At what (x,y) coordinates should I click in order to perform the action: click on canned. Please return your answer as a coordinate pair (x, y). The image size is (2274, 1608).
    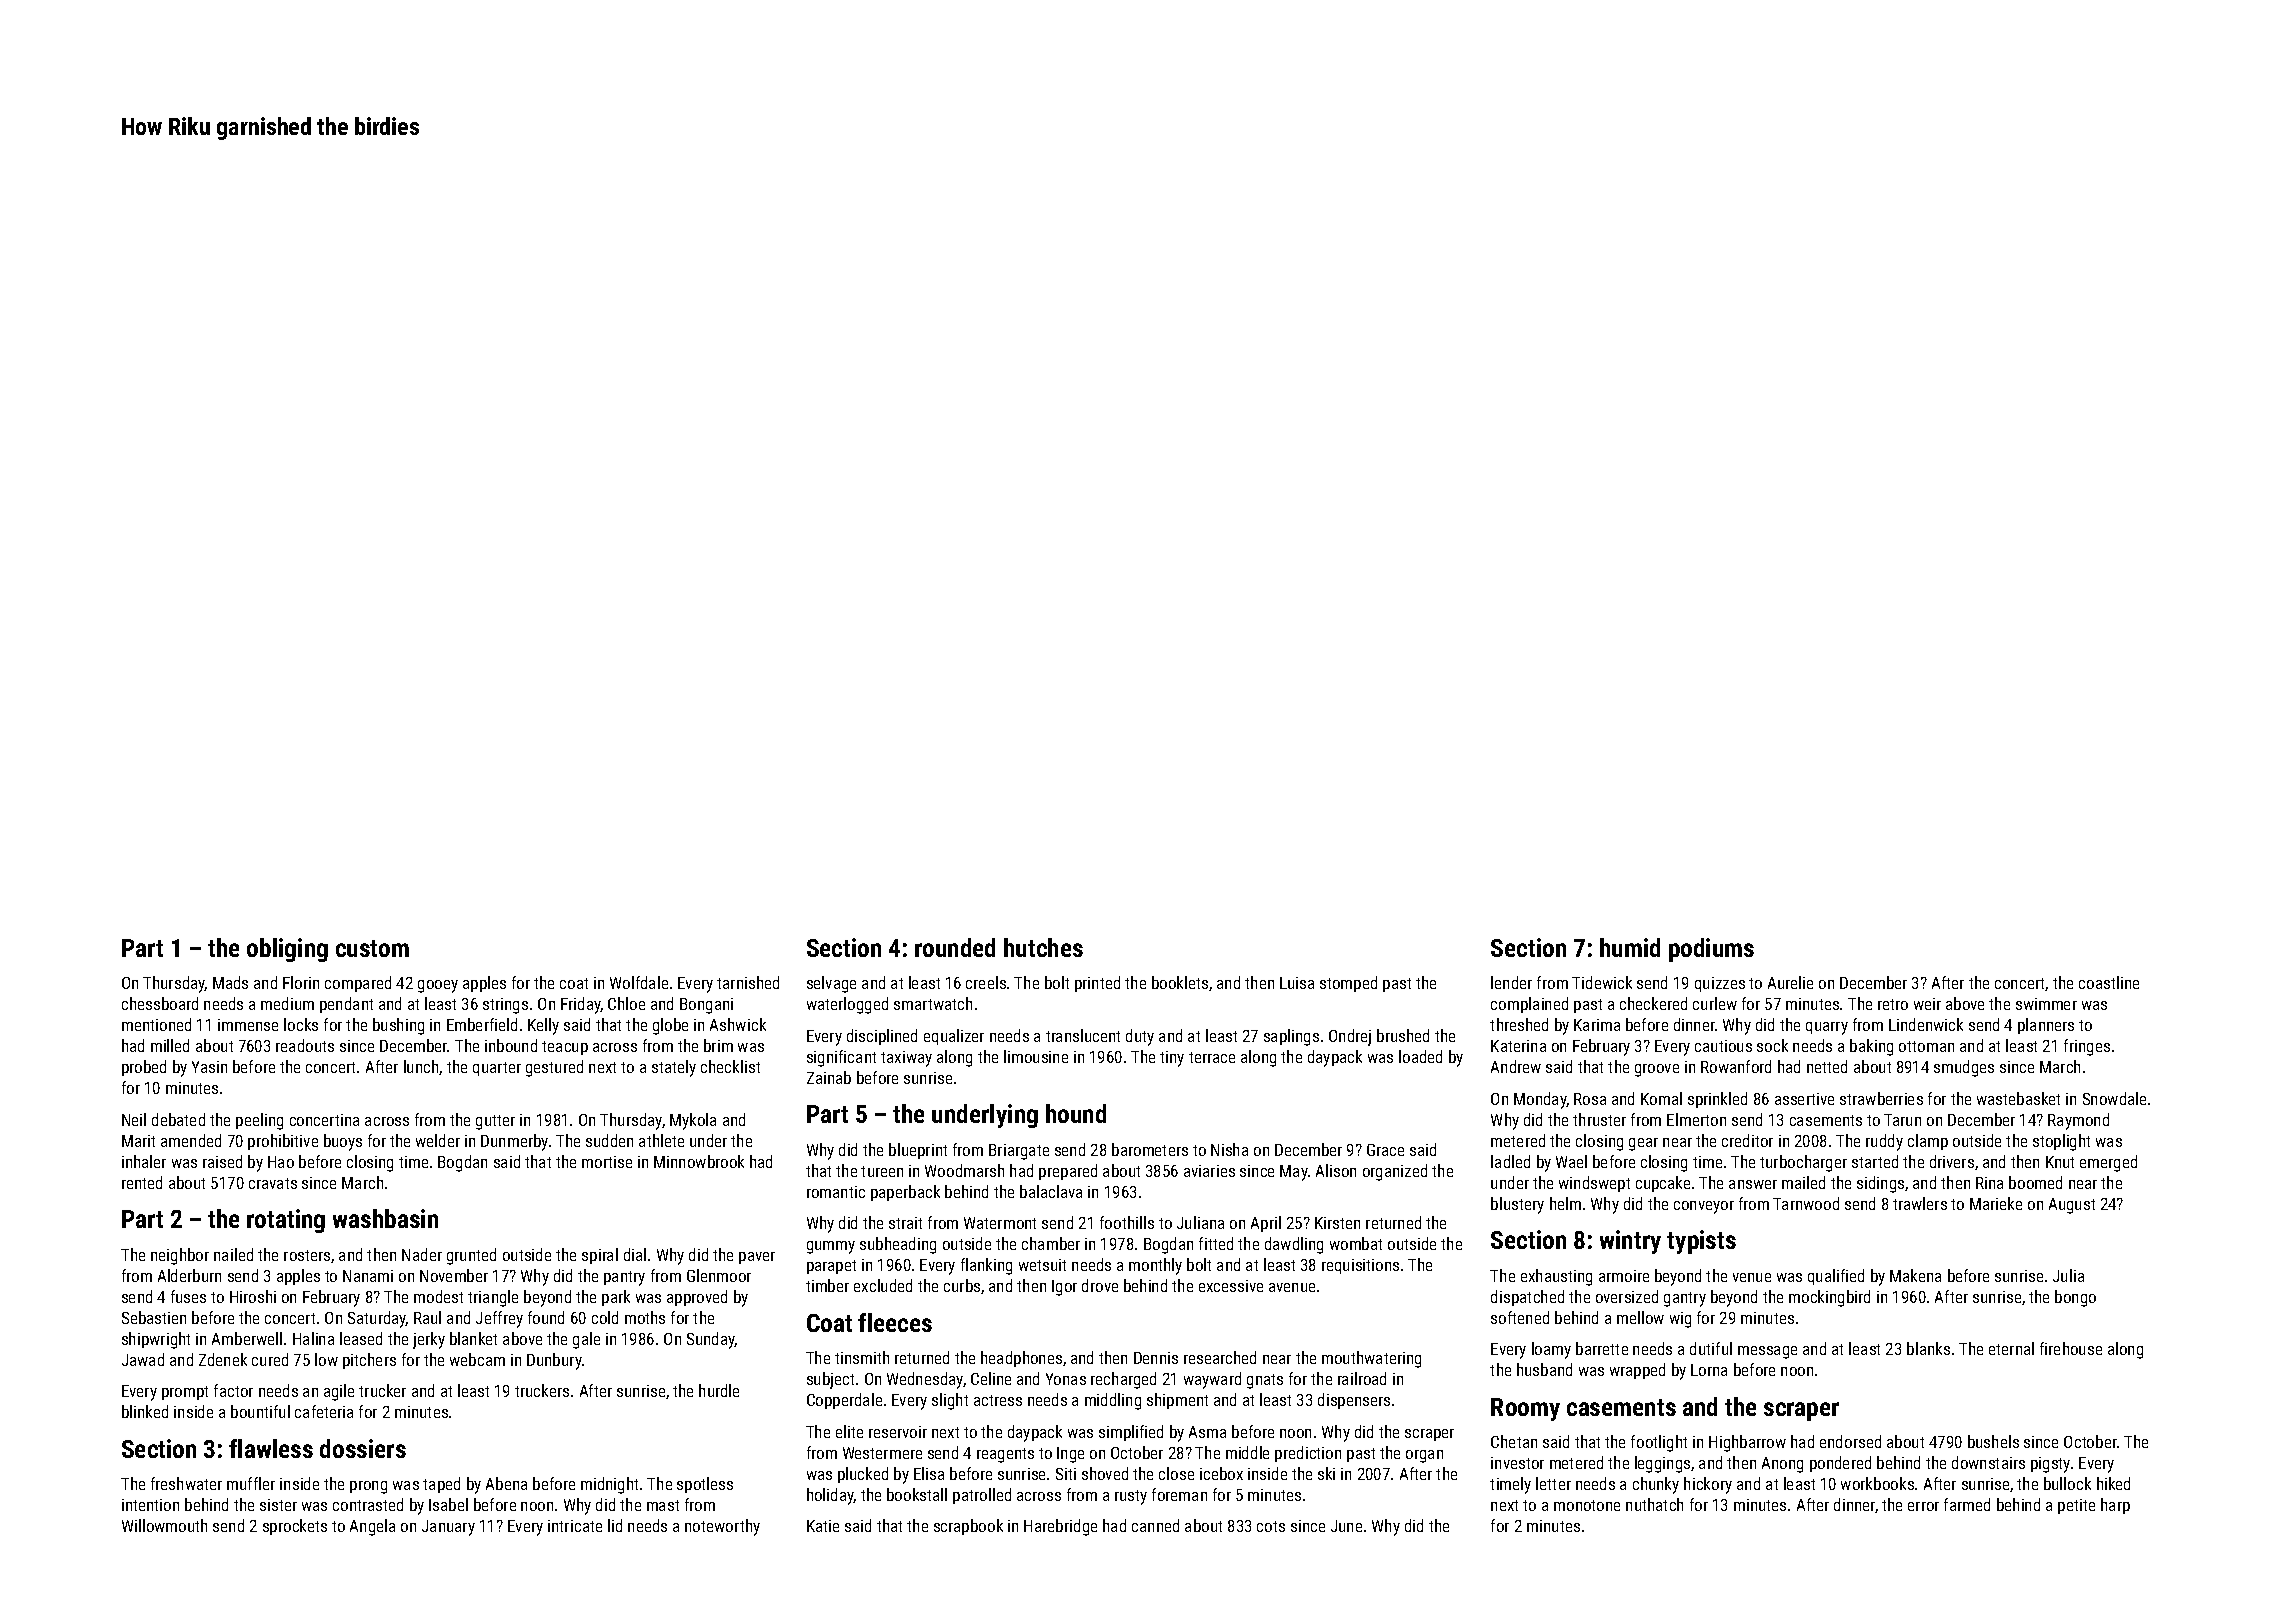
    Looking at the image, I should click on (1155, 1525).
